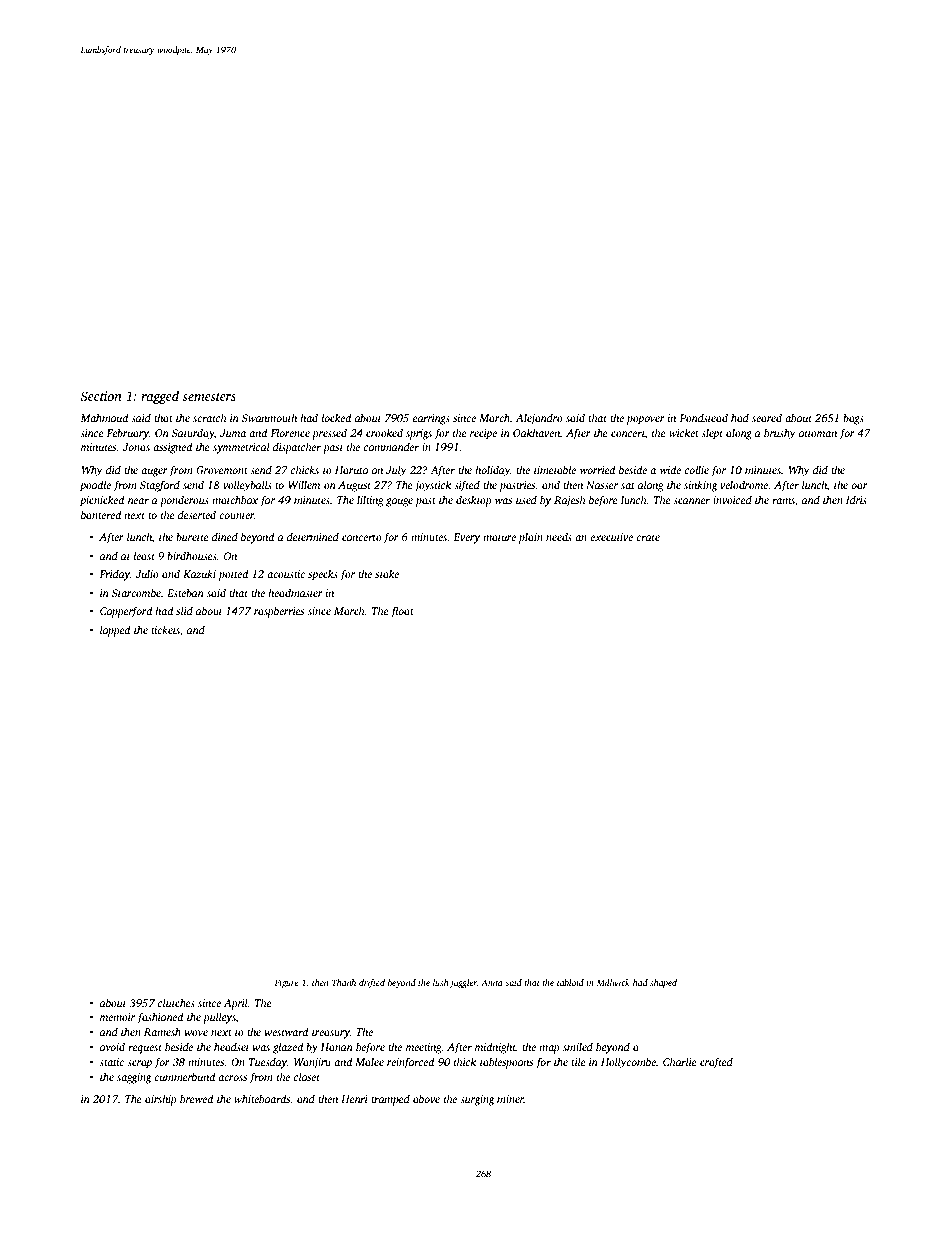  I want to click on executive, so click(611, 537).
